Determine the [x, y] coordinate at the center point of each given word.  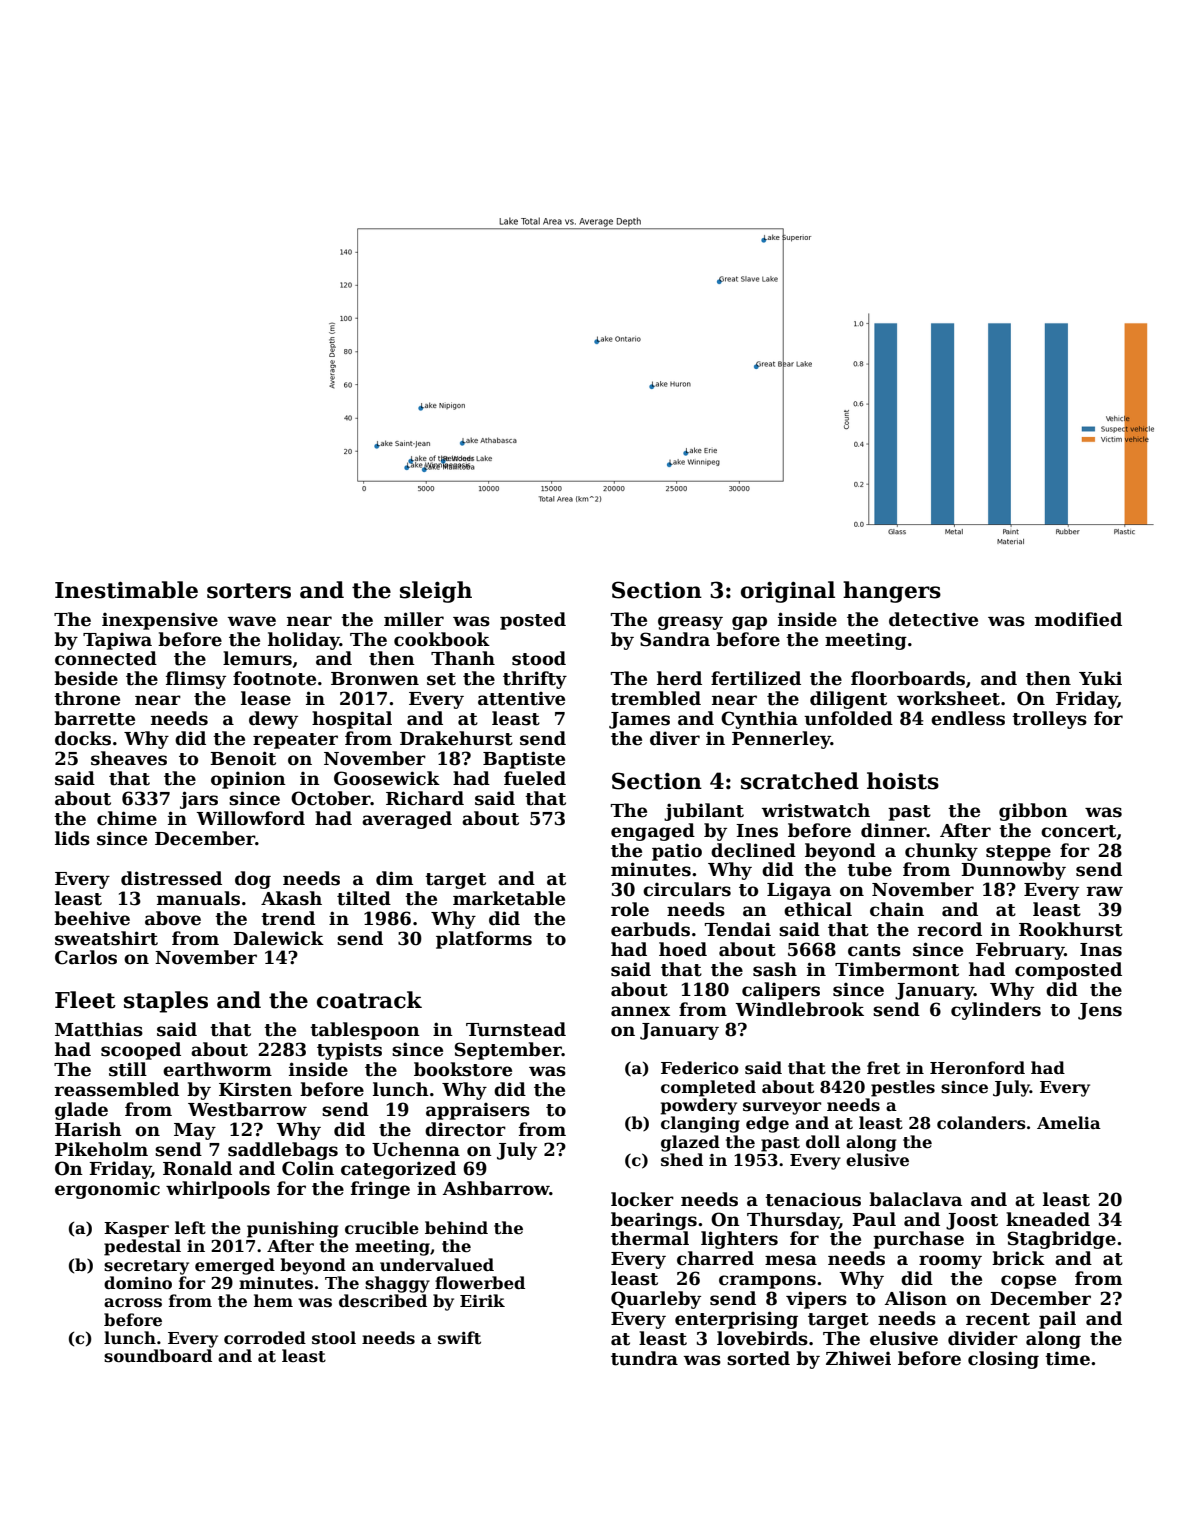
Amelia [1069, 1123]
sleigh [436, 592]
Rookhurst [1071, 929]
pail [1057, 1320]
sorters [249, 591]
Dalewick [278, 938]
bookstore [463, 1069]
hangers [892, 592]
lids [72, 838]
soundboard [158, 1356]
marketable [509, 898]
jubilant [704, 812]
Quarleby [656, 1300]
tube [869, 869]
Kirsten [255, 1090]
